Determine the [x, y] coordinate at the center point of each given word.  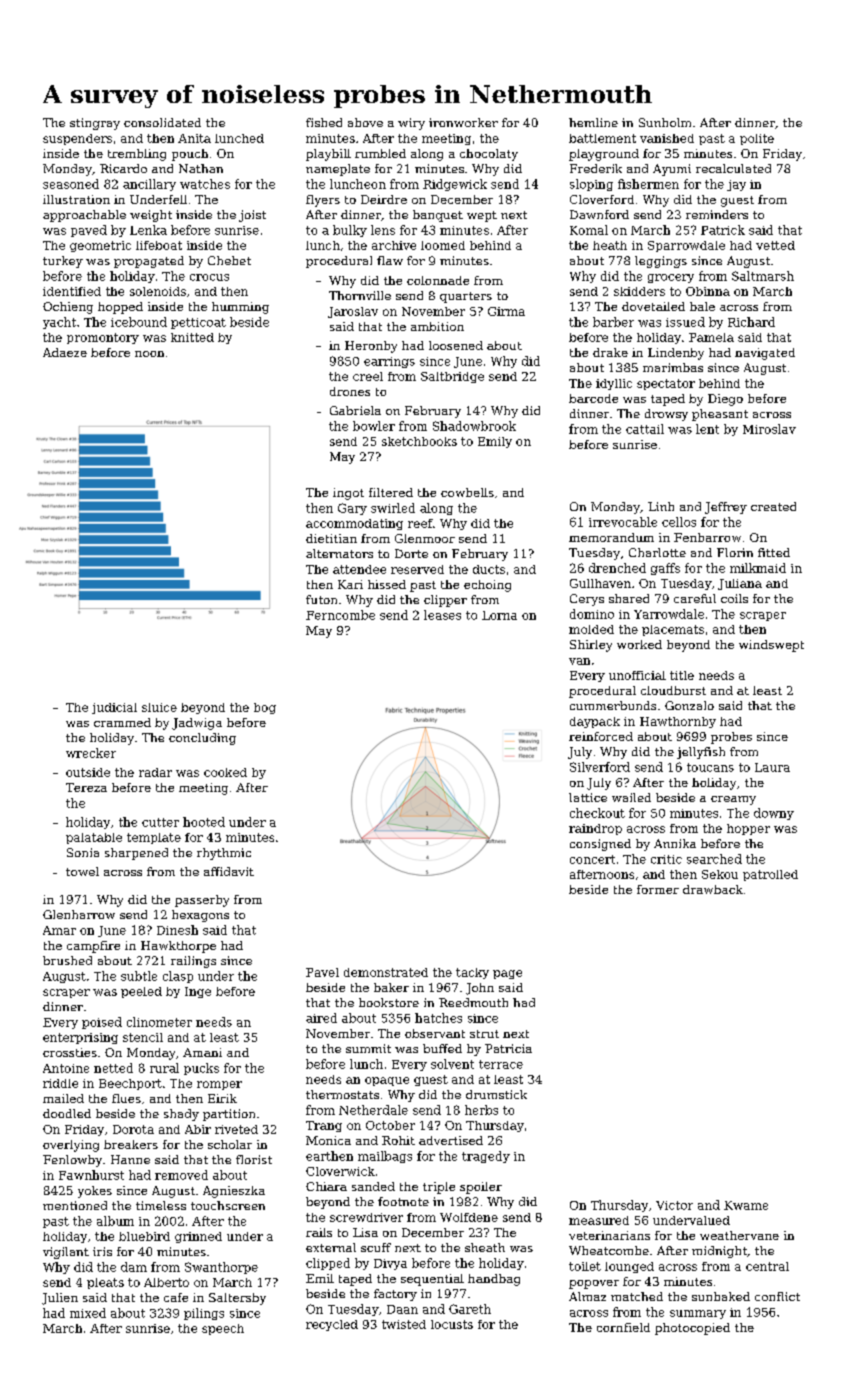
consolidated [162, 122]
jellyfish [701, 753]
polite [757, 139]
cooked [225, 772]
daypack [595, 722]
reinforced [601, 736]
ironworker [463, 122]
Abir [198, 1129]
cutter [160, 822]
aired [321, 1018]
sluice [159, 707]
